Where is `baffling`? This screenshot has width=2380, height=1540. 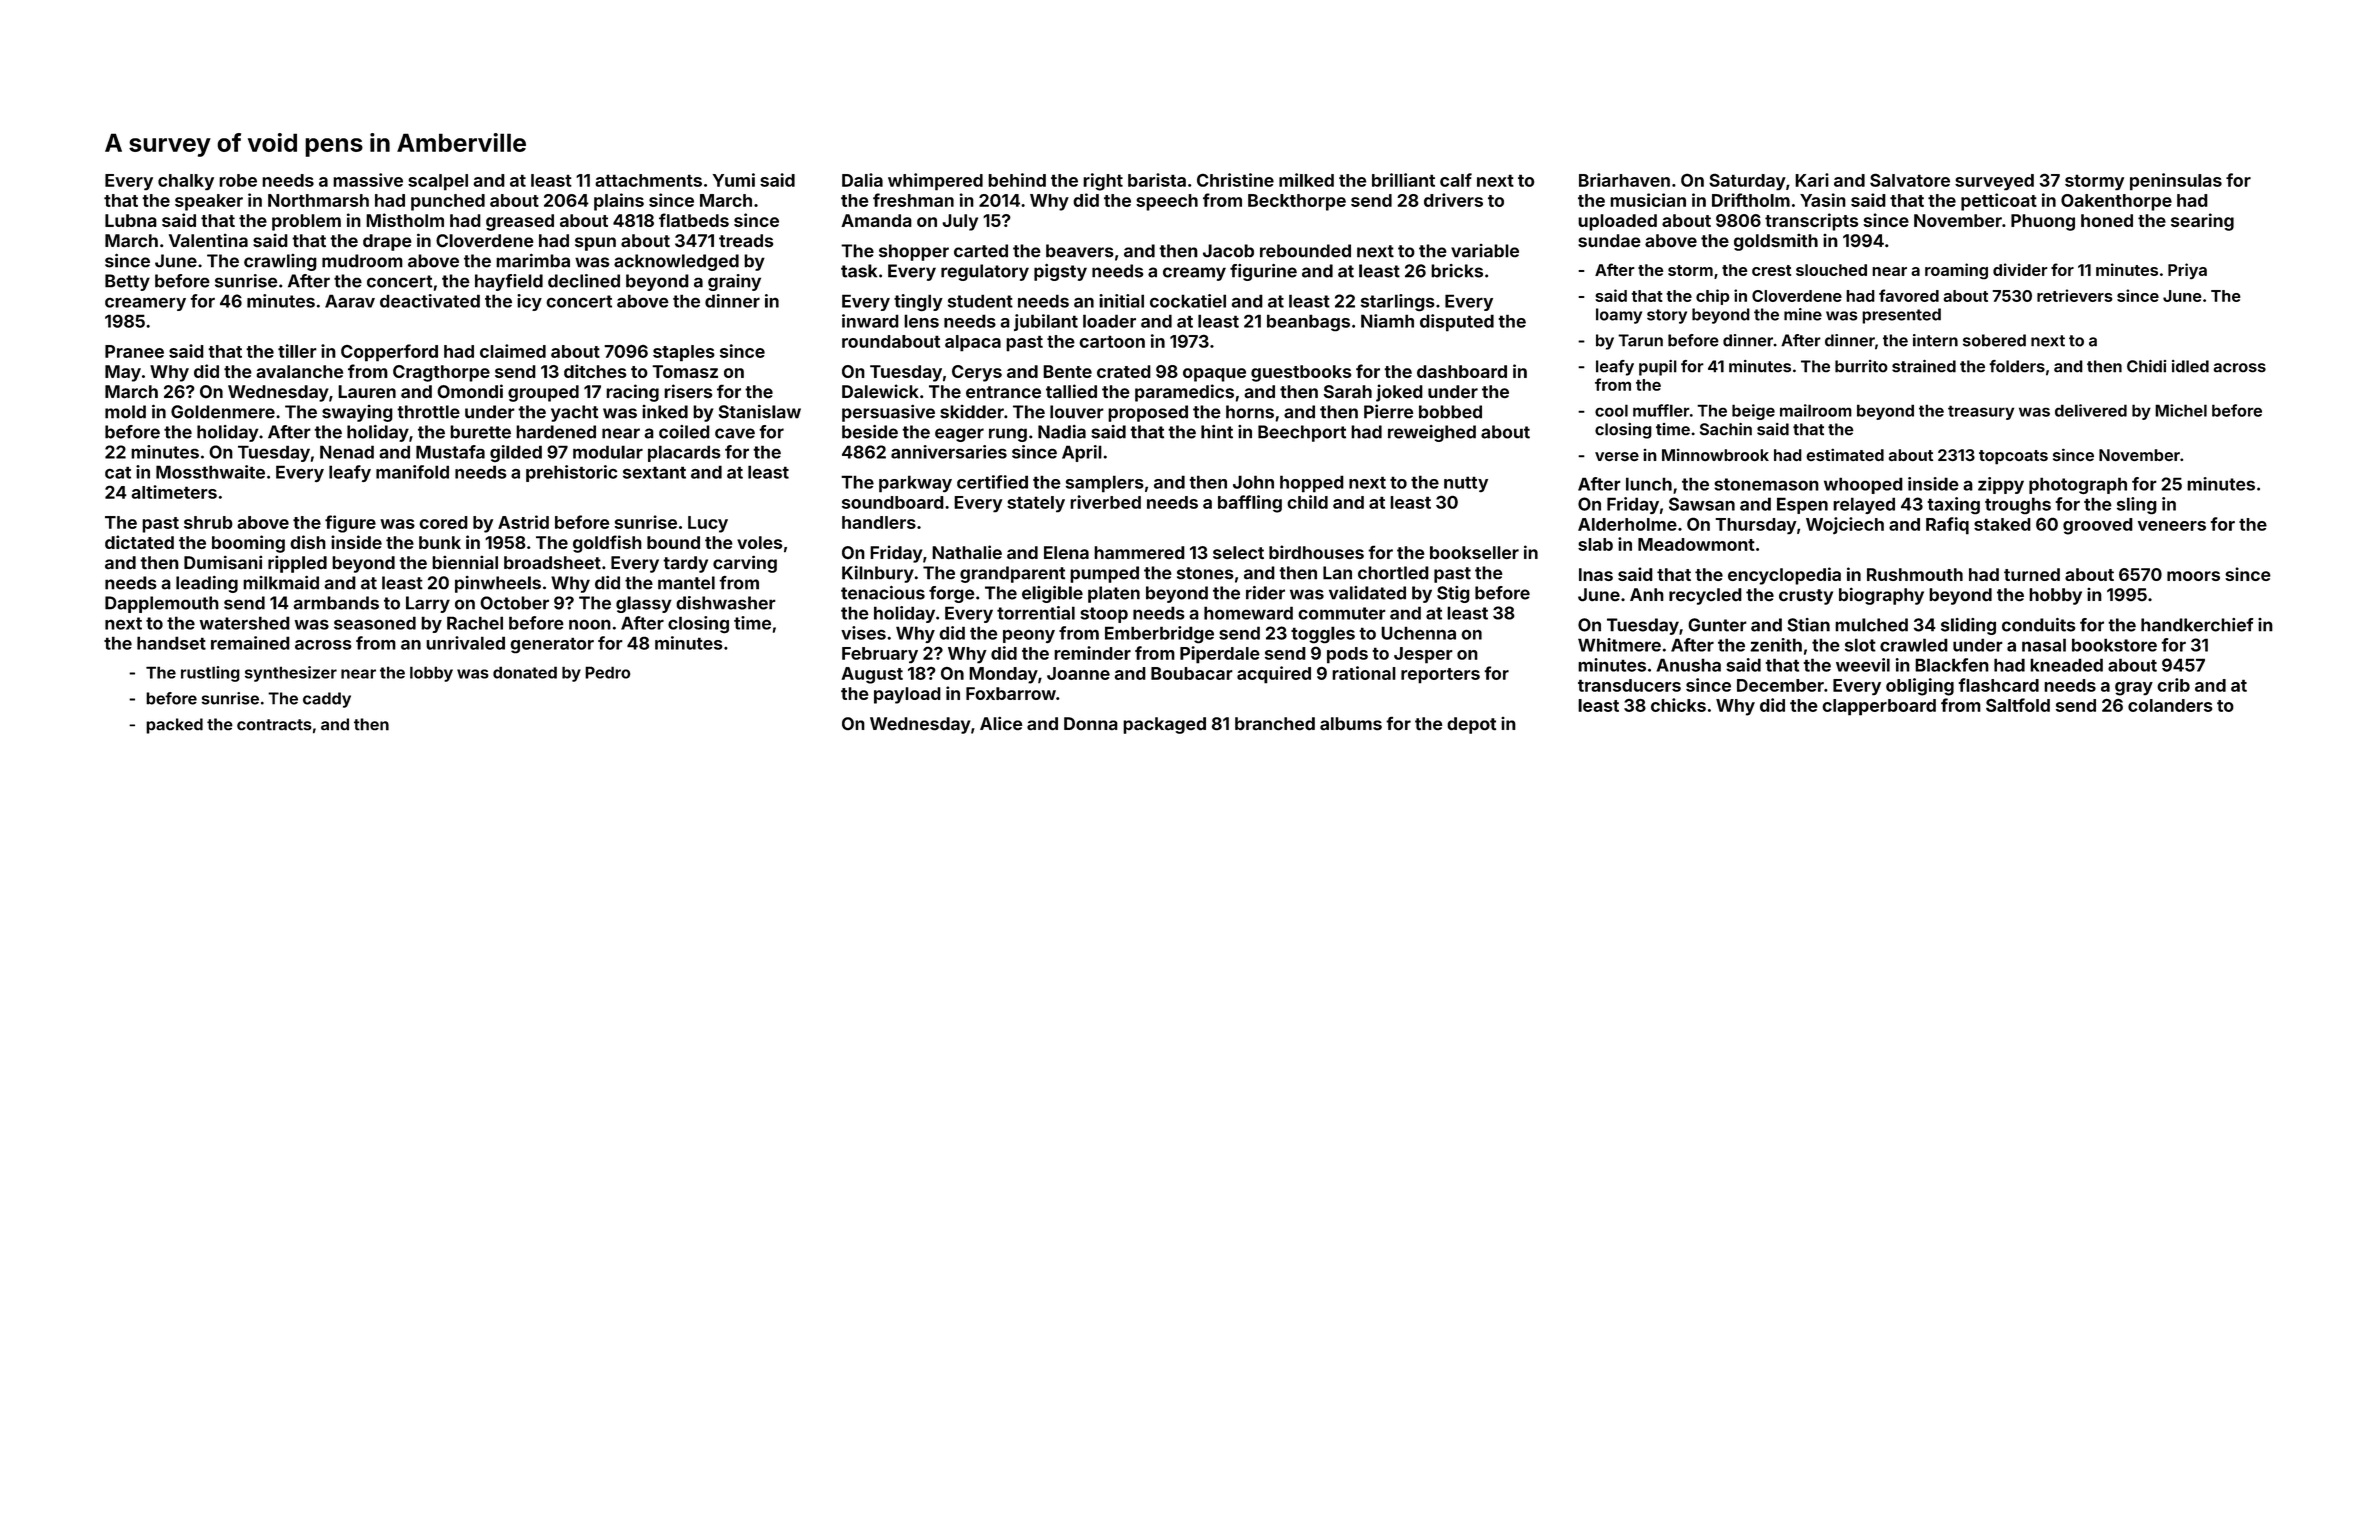 baffling is located at coordinates (1250, 504).
